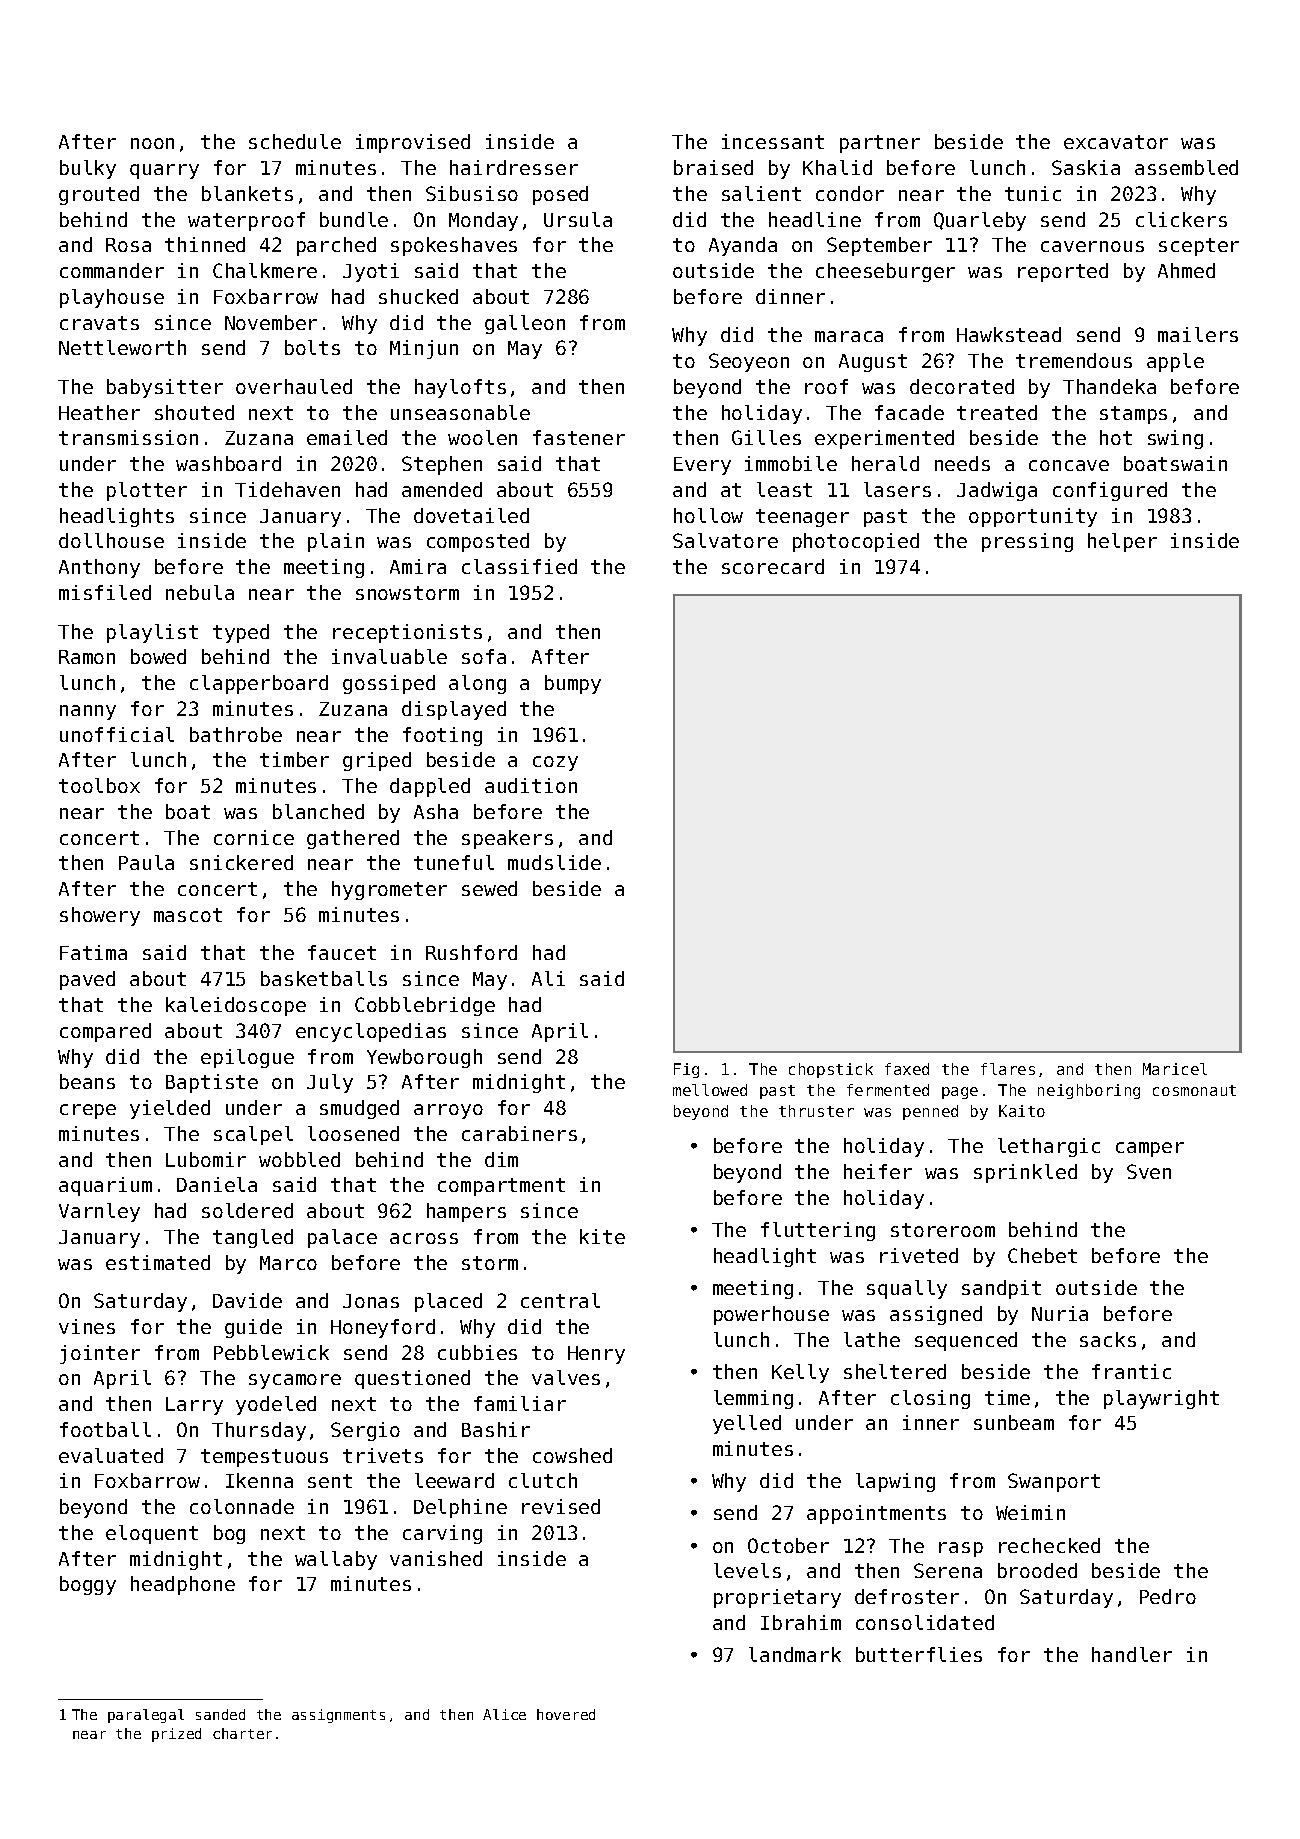 This document has height=1839, width=1300. Describe the element at coordinates (347, 437) in the document. I see `emailed` at that location.
